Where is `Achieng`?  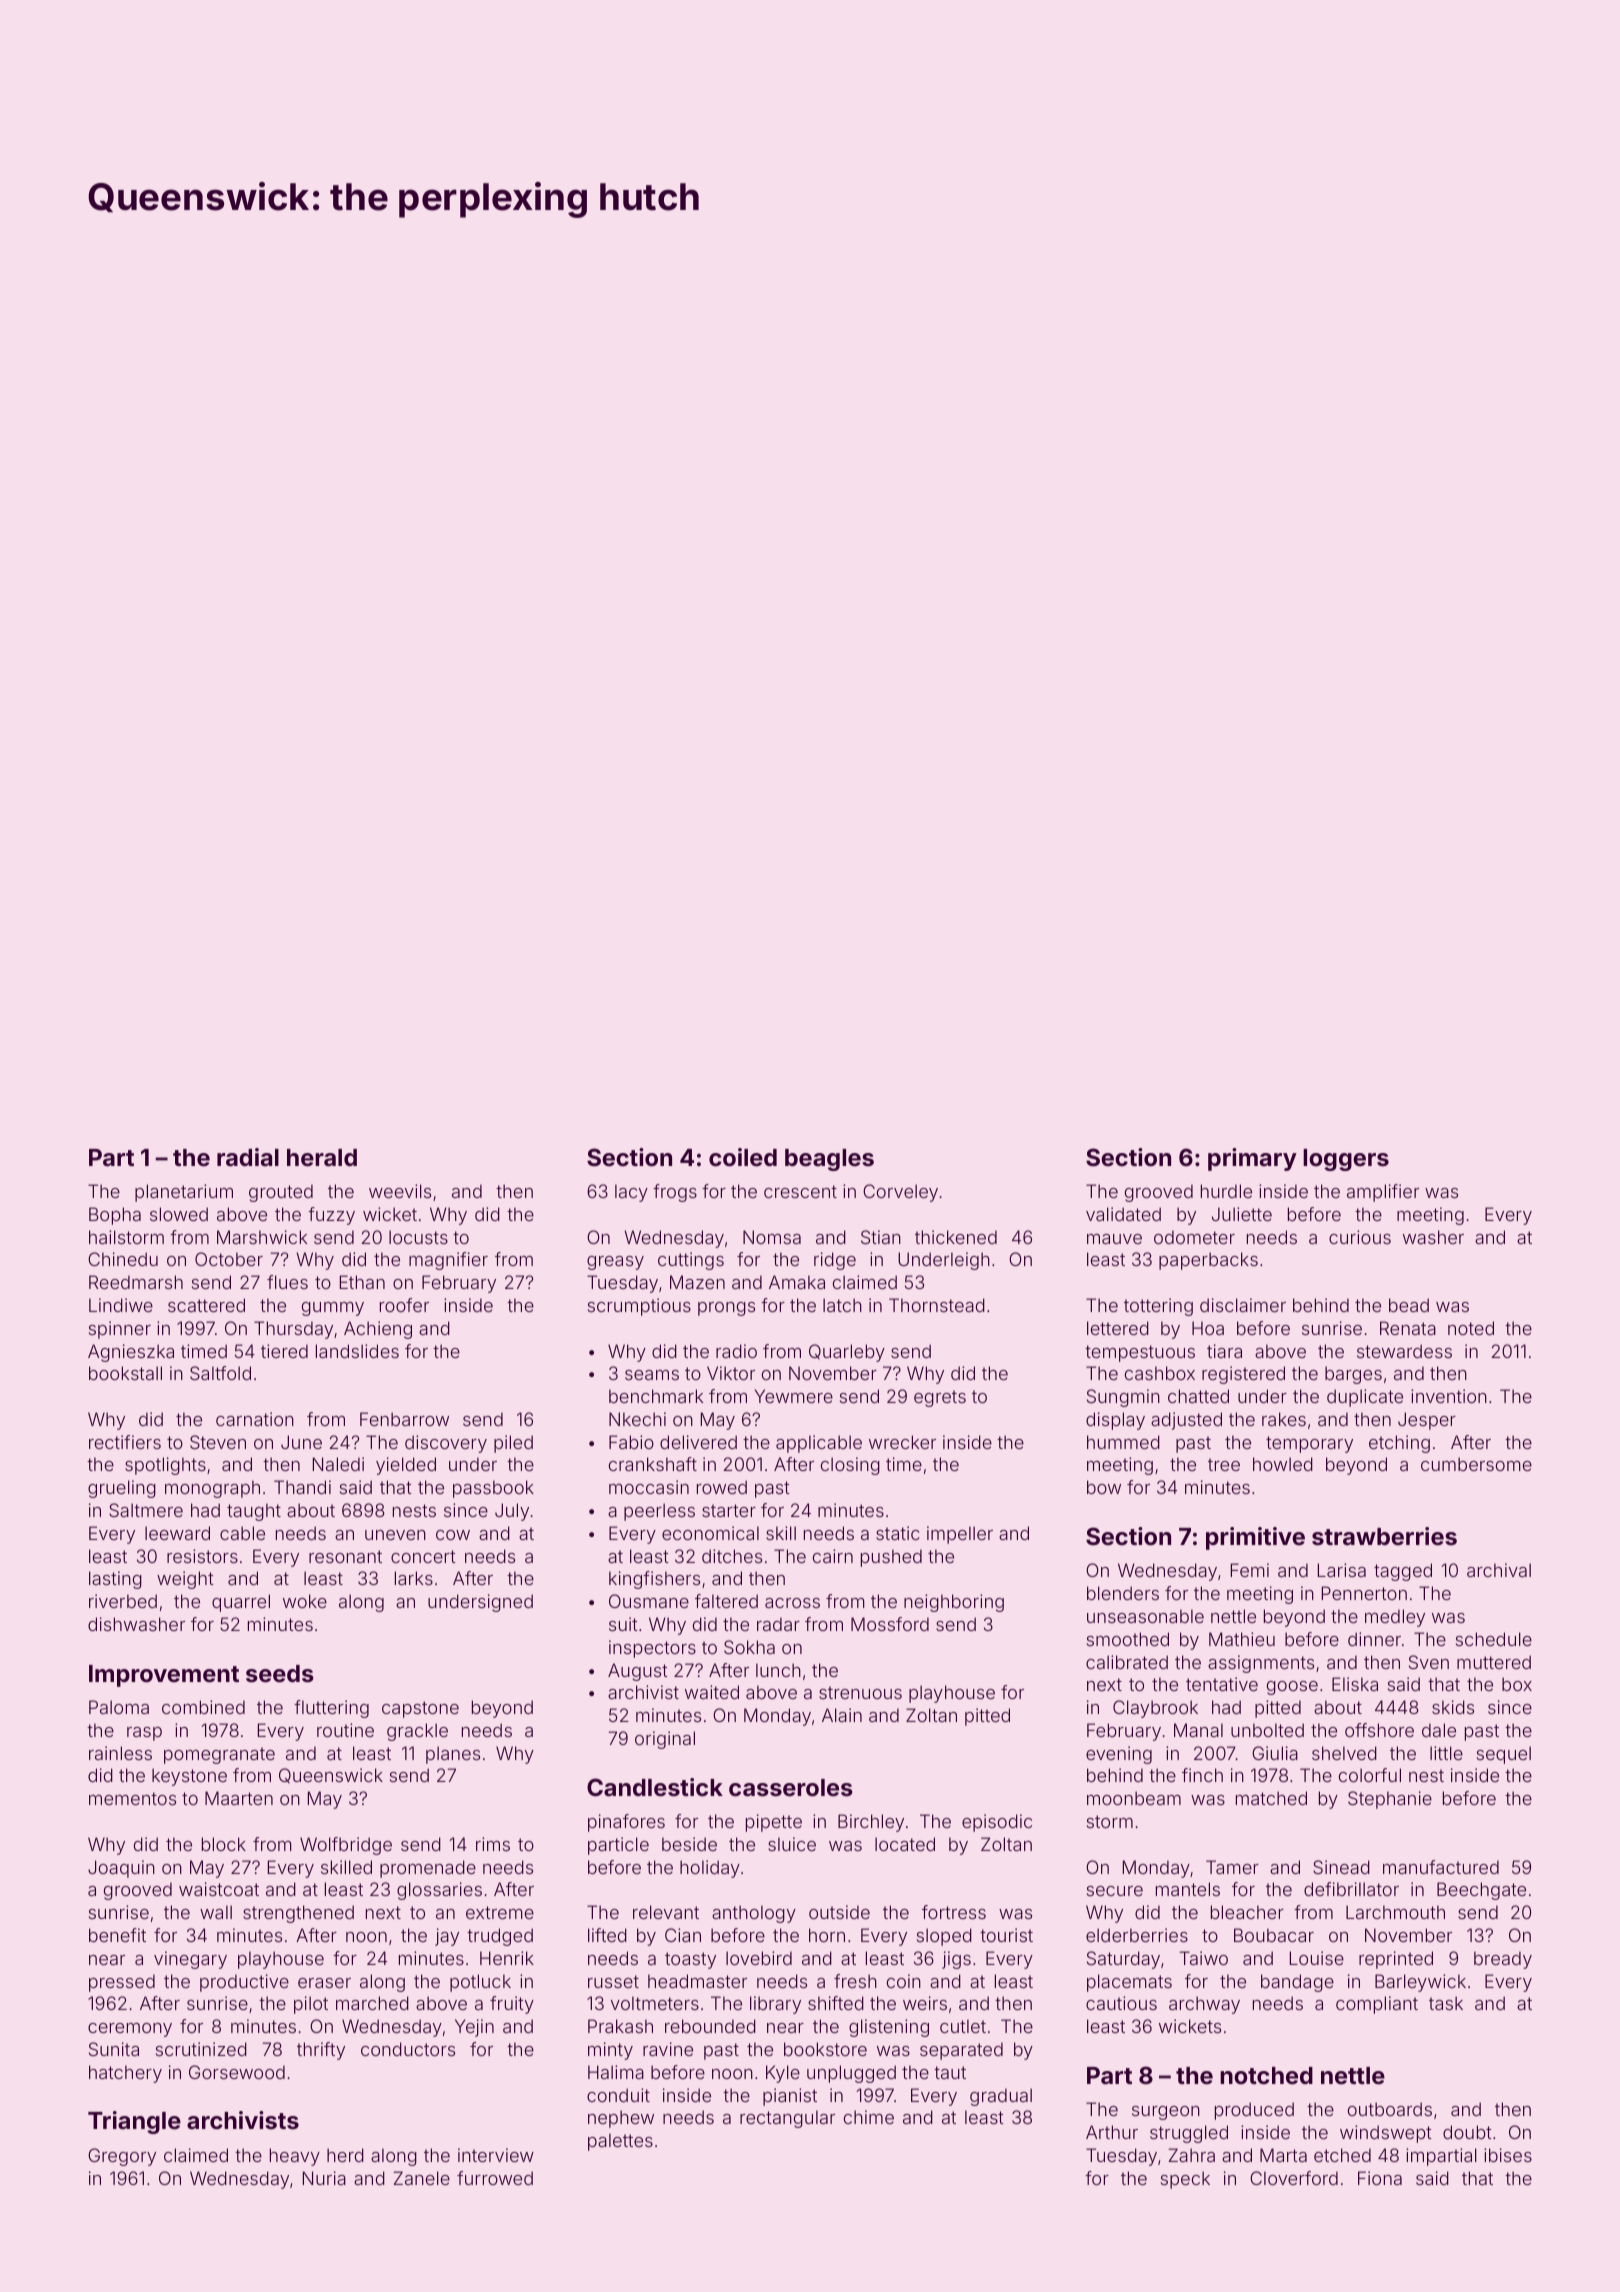 Achieng is located at coordinates (378, 1330).
